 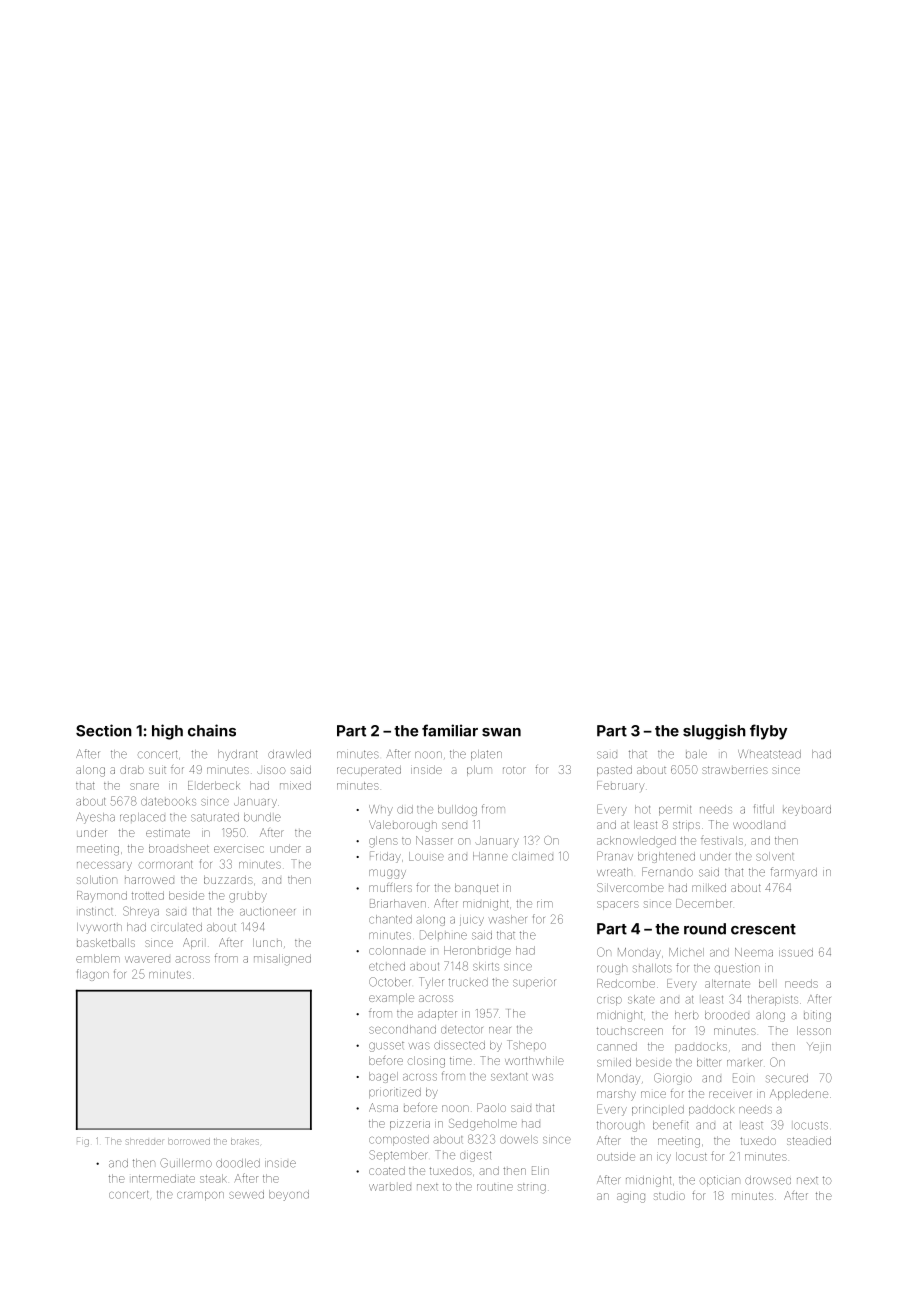 What do you see at coordinates (486, 755) in the document?
I see `platen` at bounding box center [486, 755].
